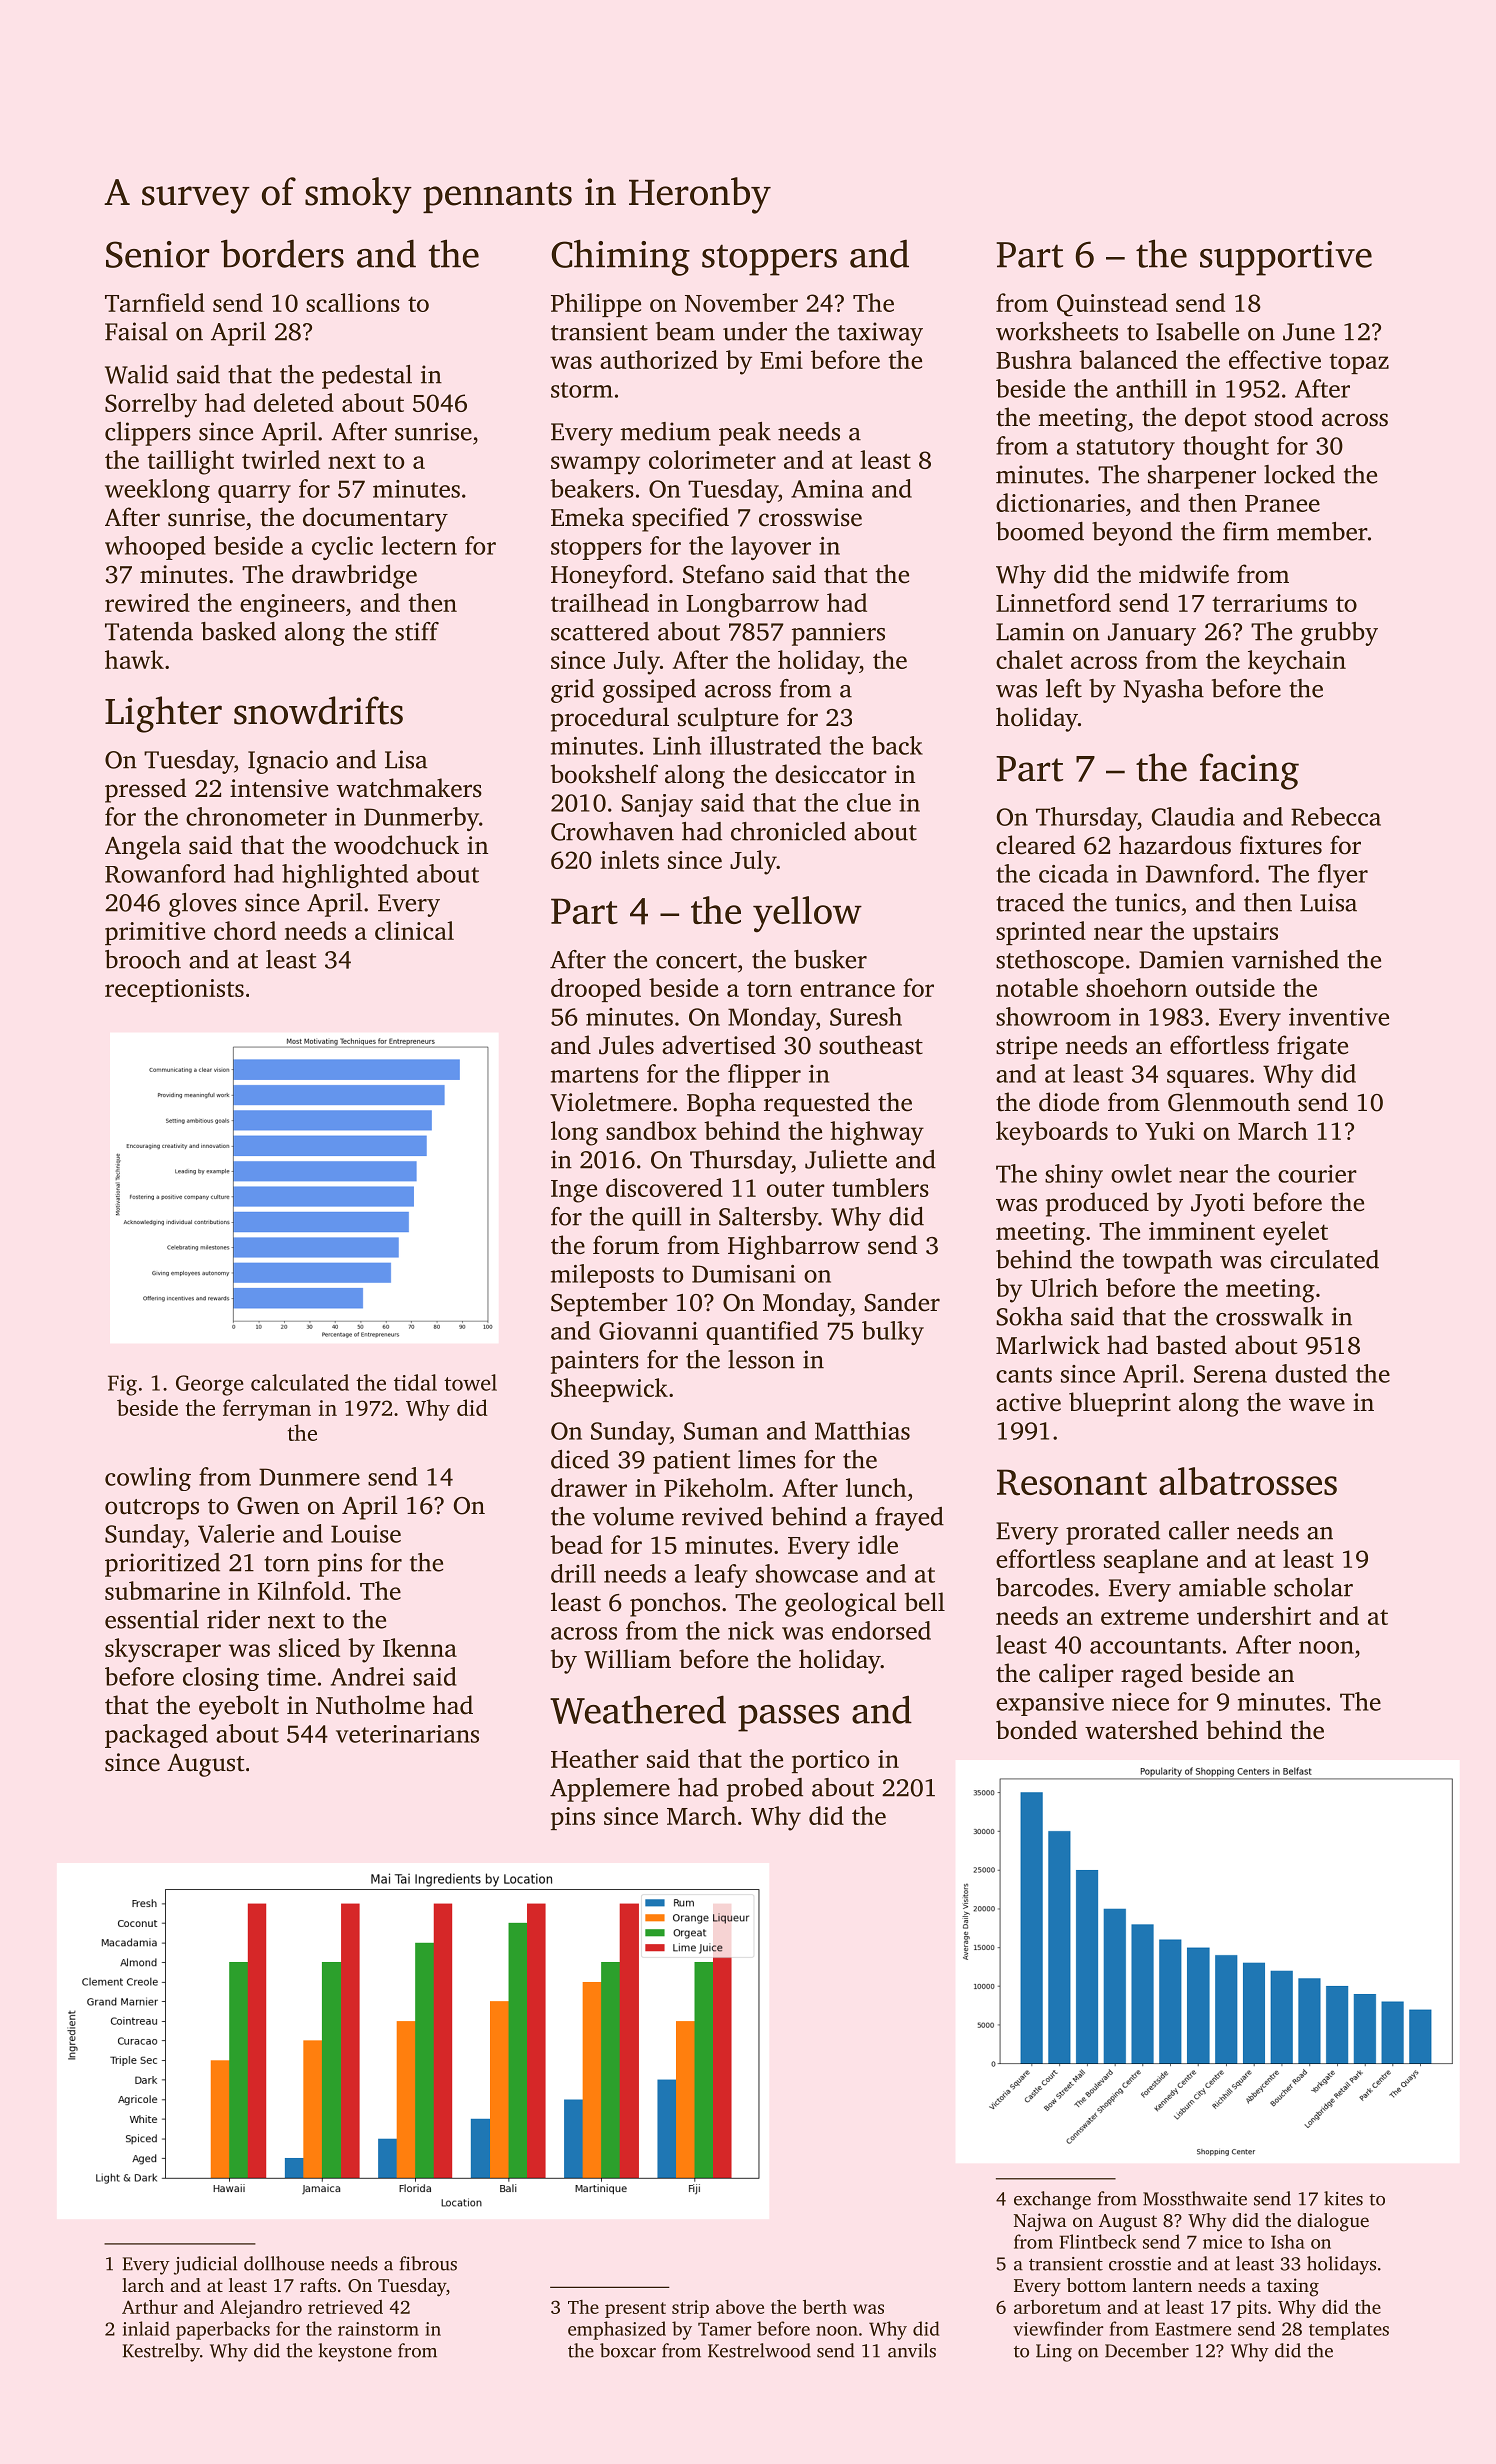 The height and width of the screenshot is (2464, 1496). Describe the element at coordinates (728, 719) in the screenshot. I see `sculpture` at that location.
